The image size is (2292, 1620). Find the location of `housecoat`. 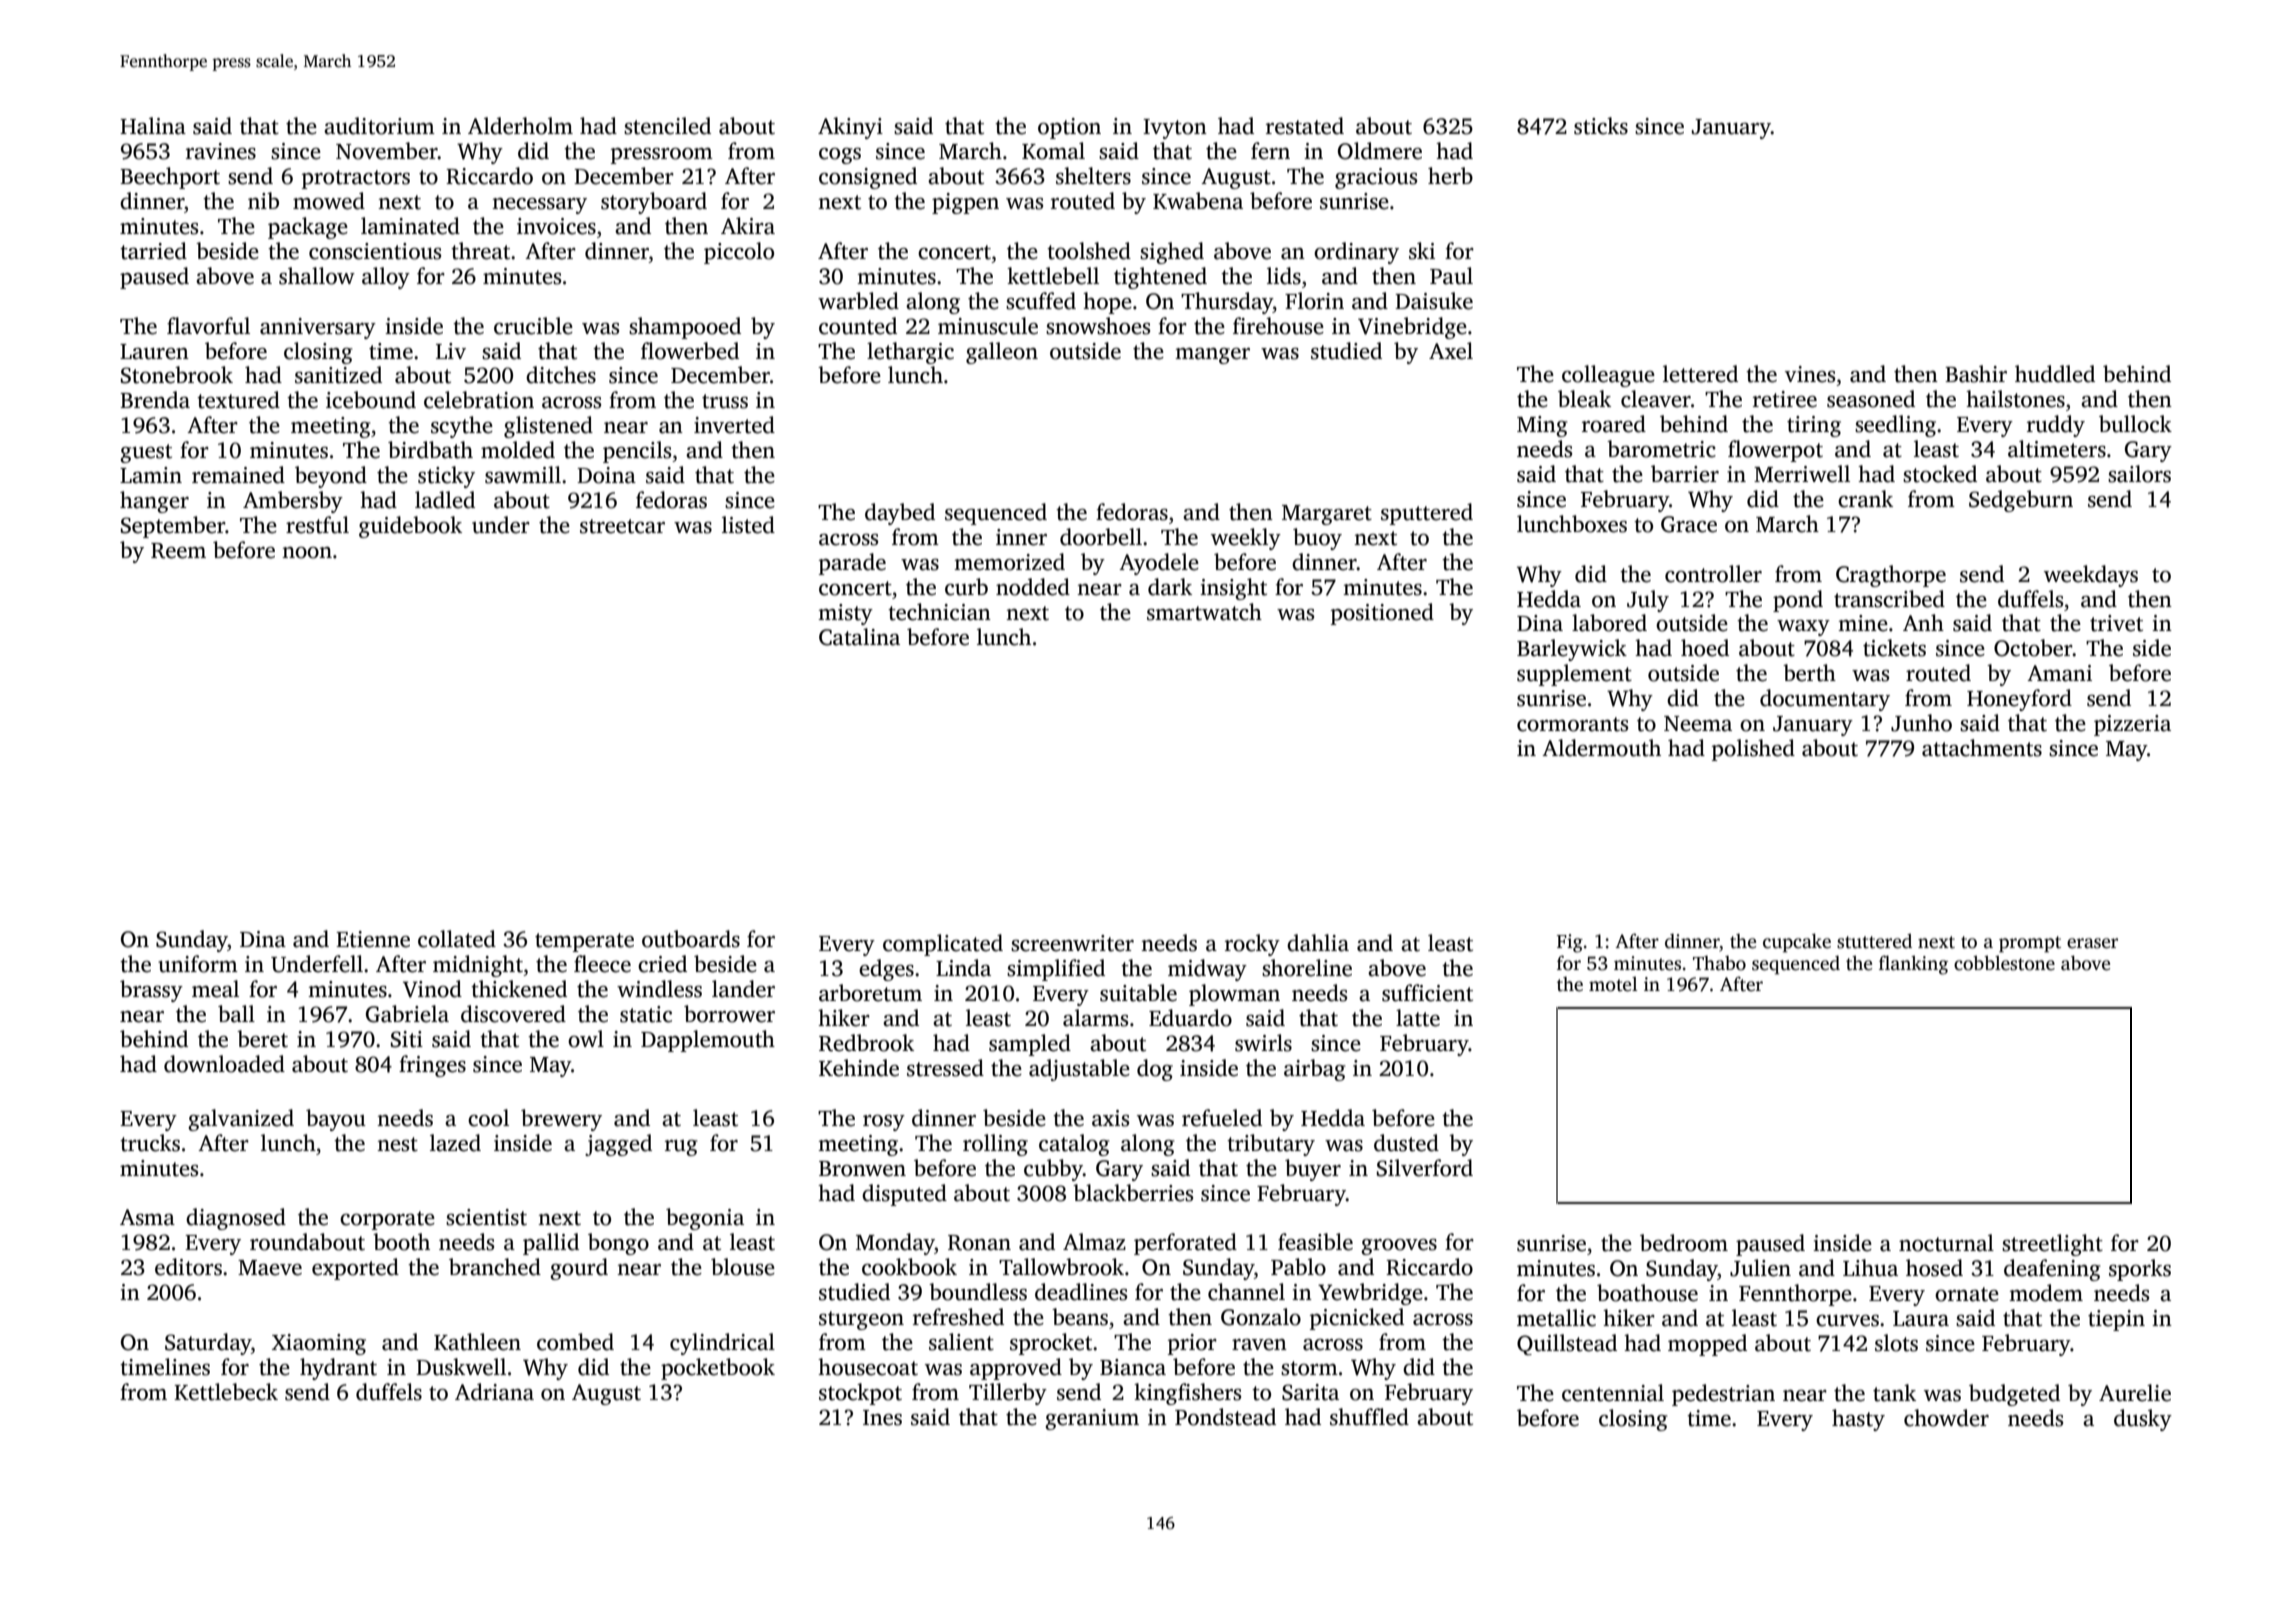

housecoat is located at coordinates (868, 1367).
